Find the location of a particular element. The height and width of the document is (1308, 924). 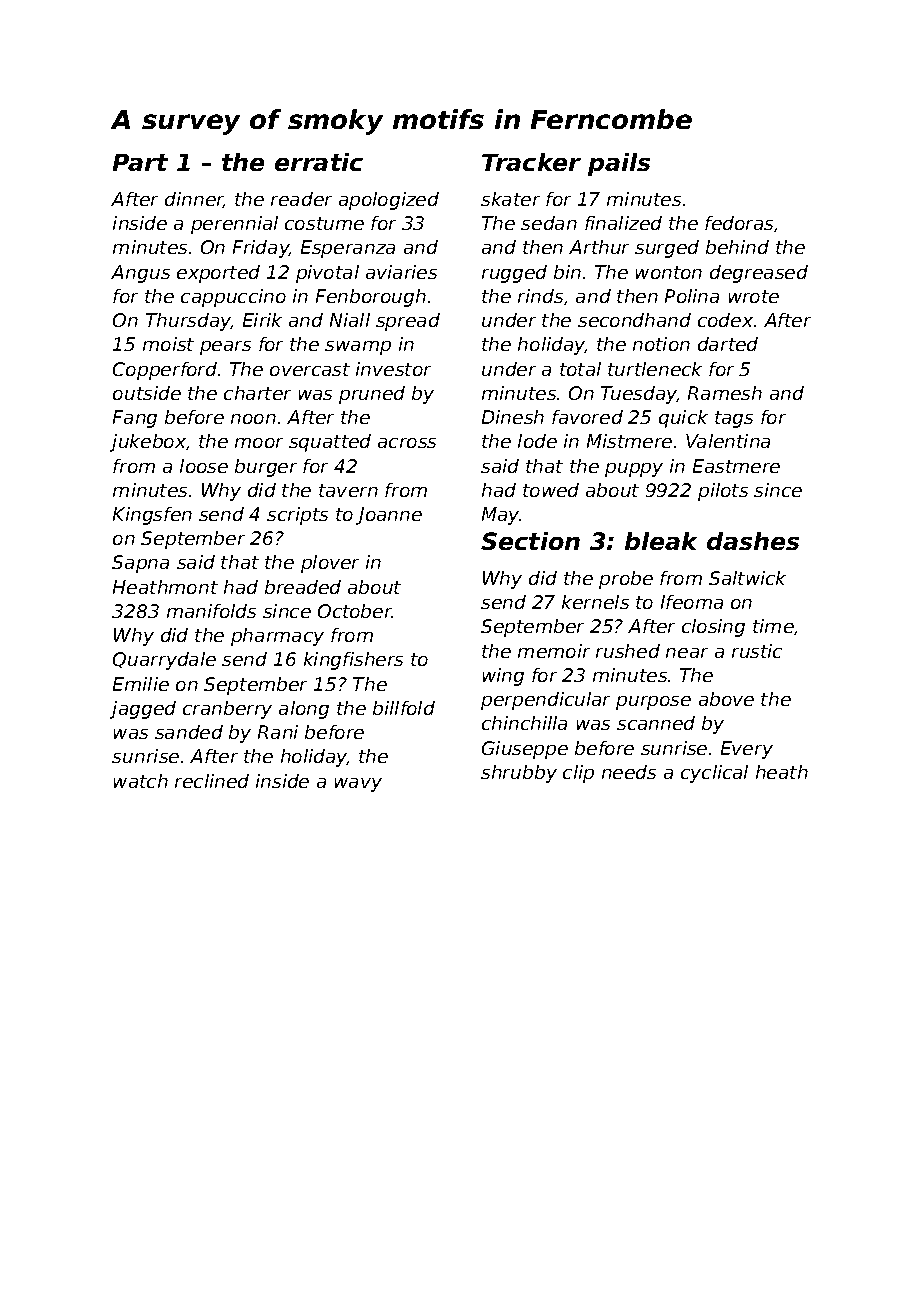

Tracker is located at coordinates (531, 162).
